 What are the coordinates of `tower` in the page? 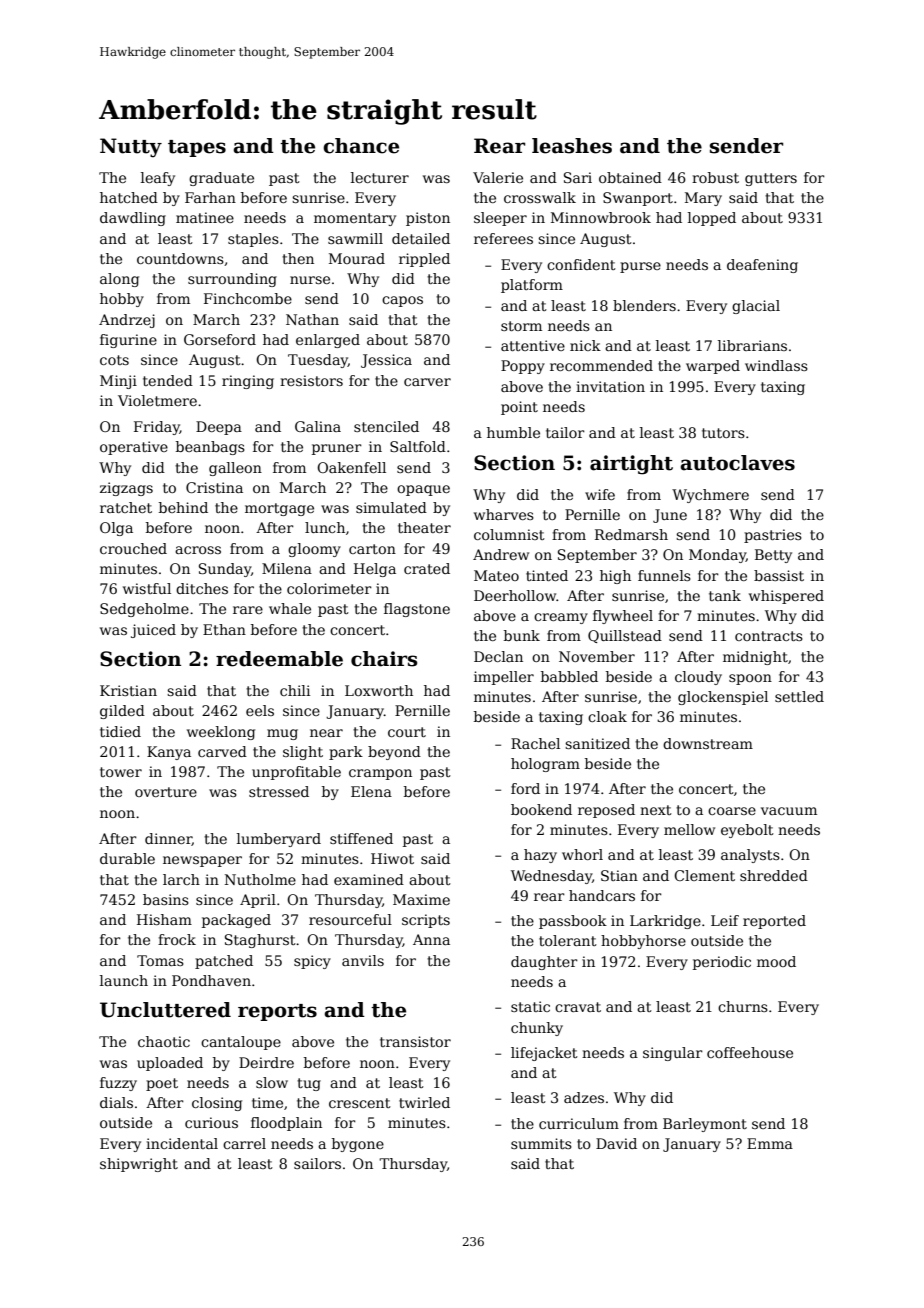 It's located at (121, 772).
